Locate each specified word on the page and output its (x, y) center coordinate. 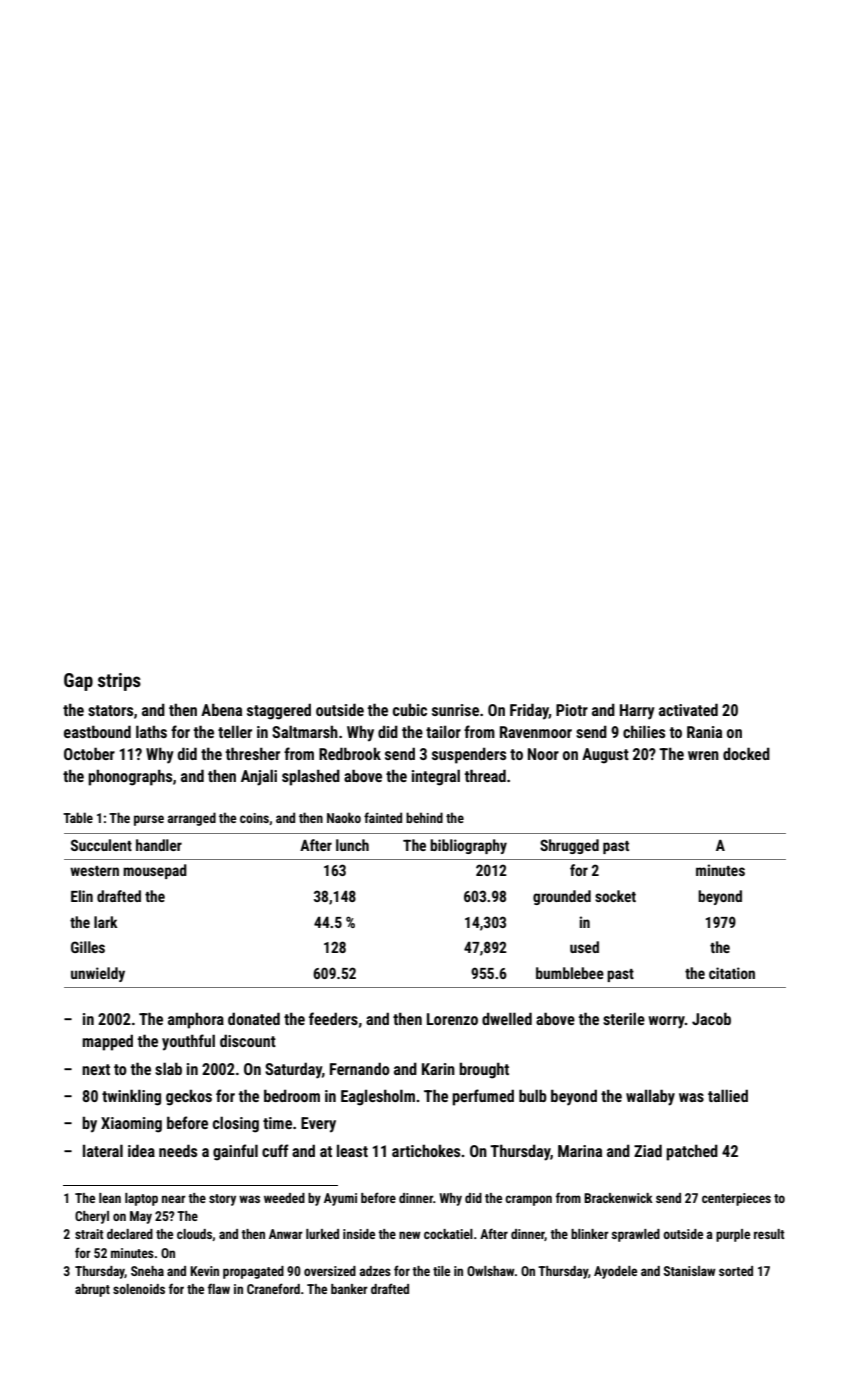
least (352, 1150)
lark (106, 922)
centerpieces (736, 1199)
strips (119, 682)
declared (130, 1234)
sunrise (455, 710)
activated (688, 709)
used (584, 947)
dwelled (507, 1018)
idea (141, 1150)
